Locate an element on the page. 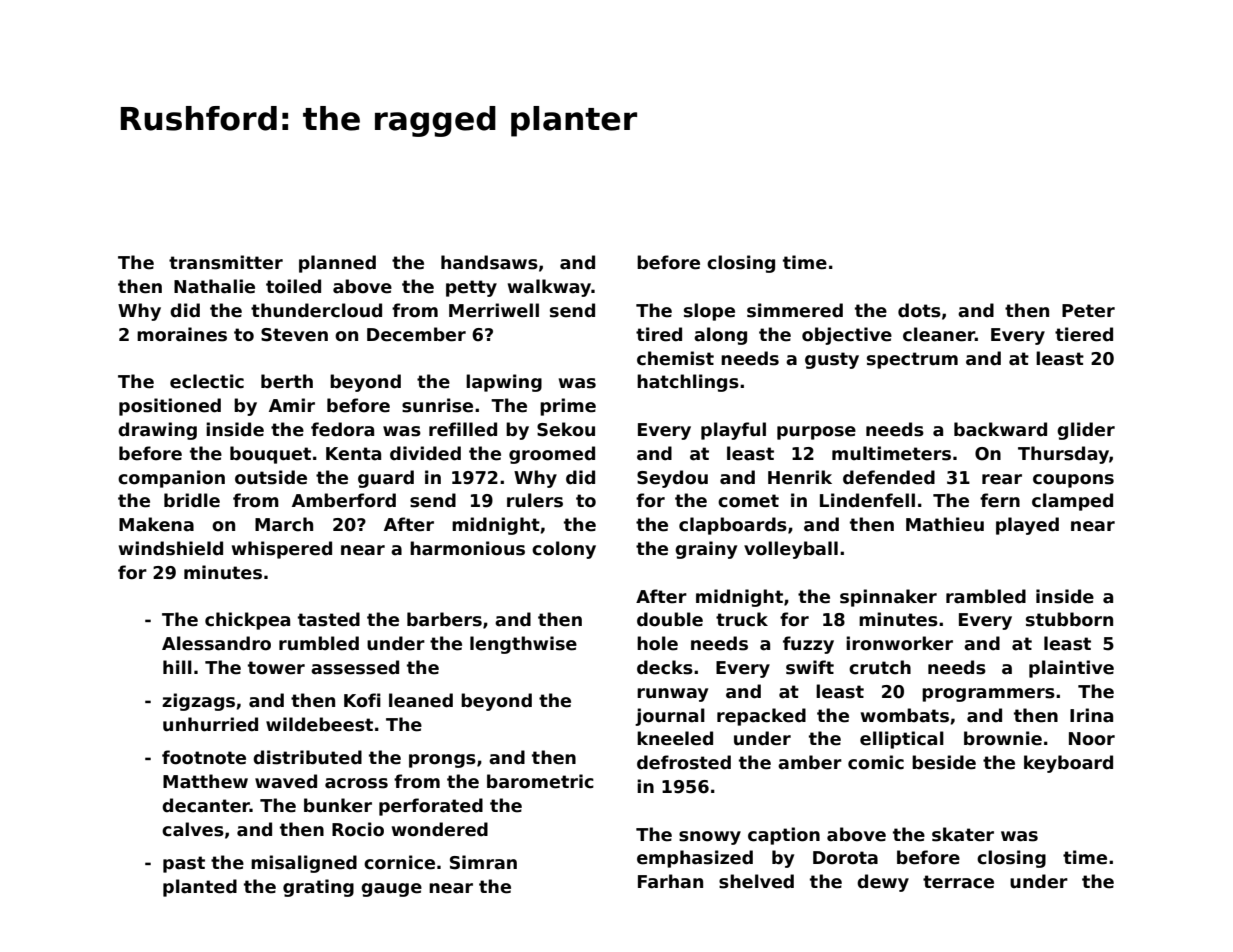 The width and height of the image is (1233, 952). tiered is located at coordinates (1084, 334).
